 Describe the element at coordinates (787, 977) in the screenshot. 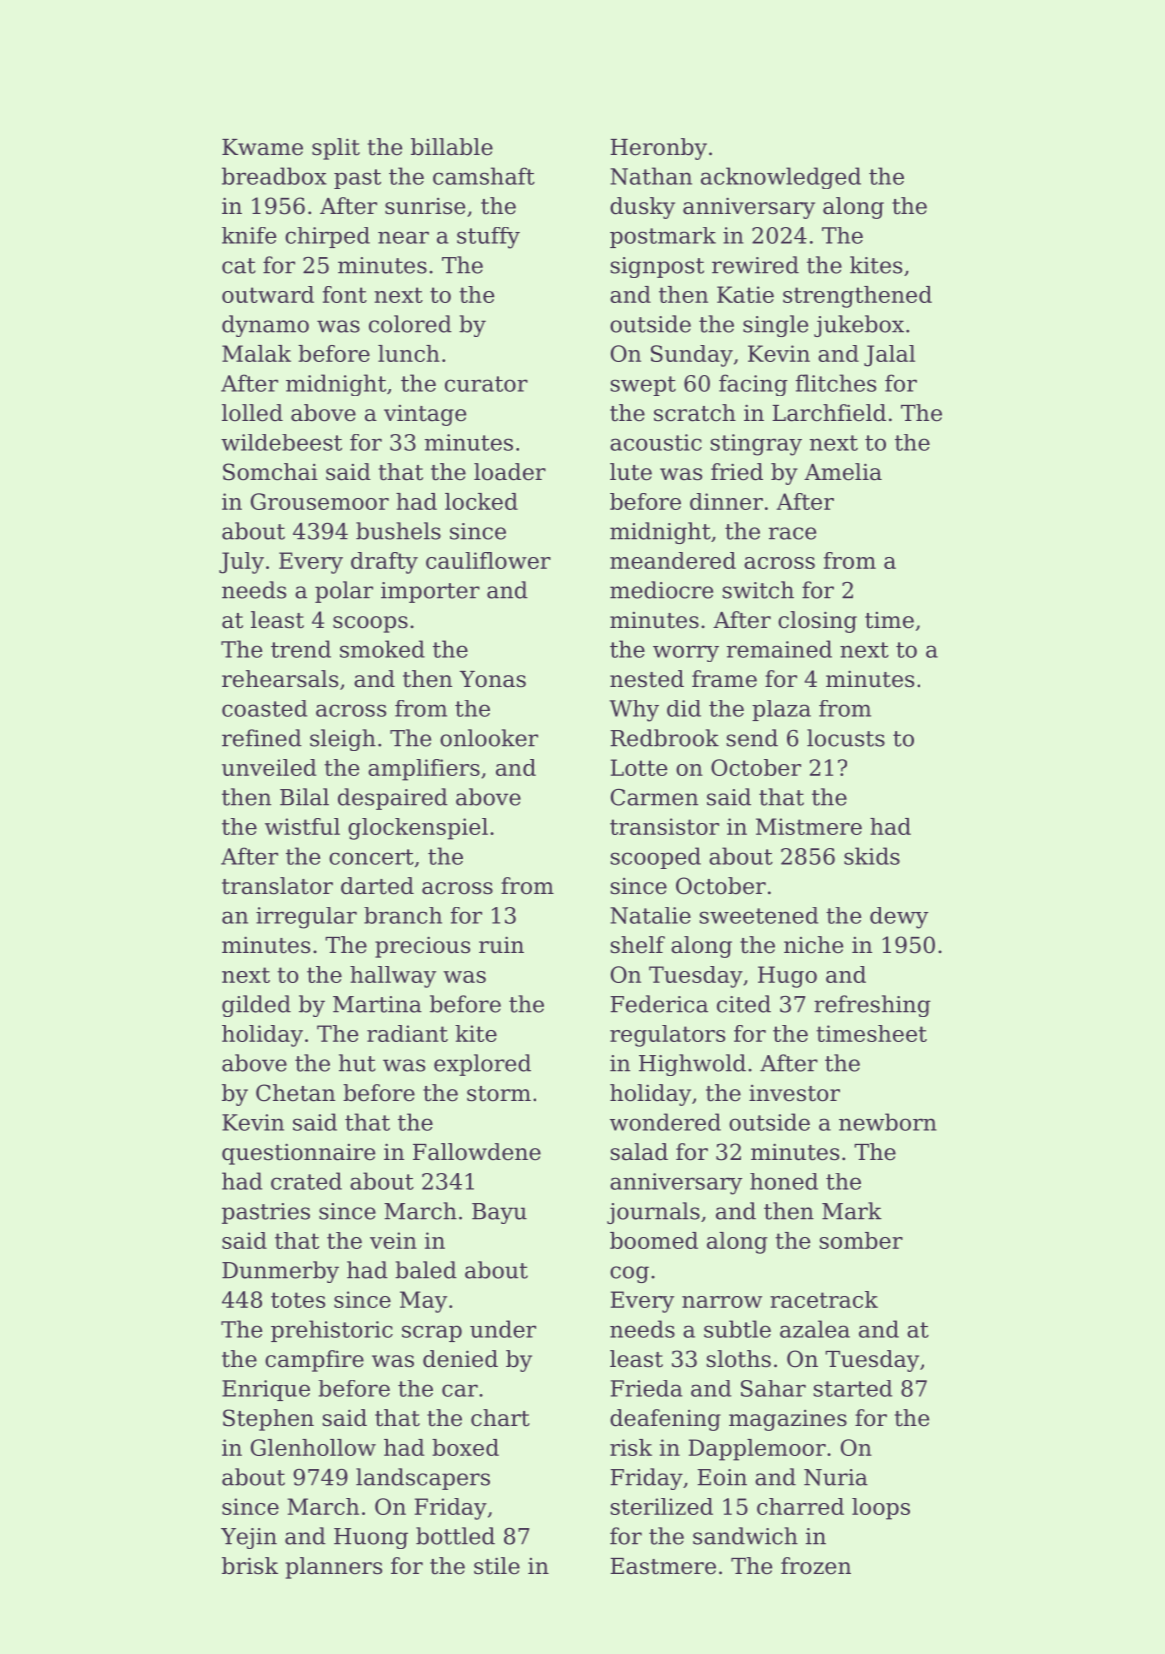

I see `Hugo` at that location.
